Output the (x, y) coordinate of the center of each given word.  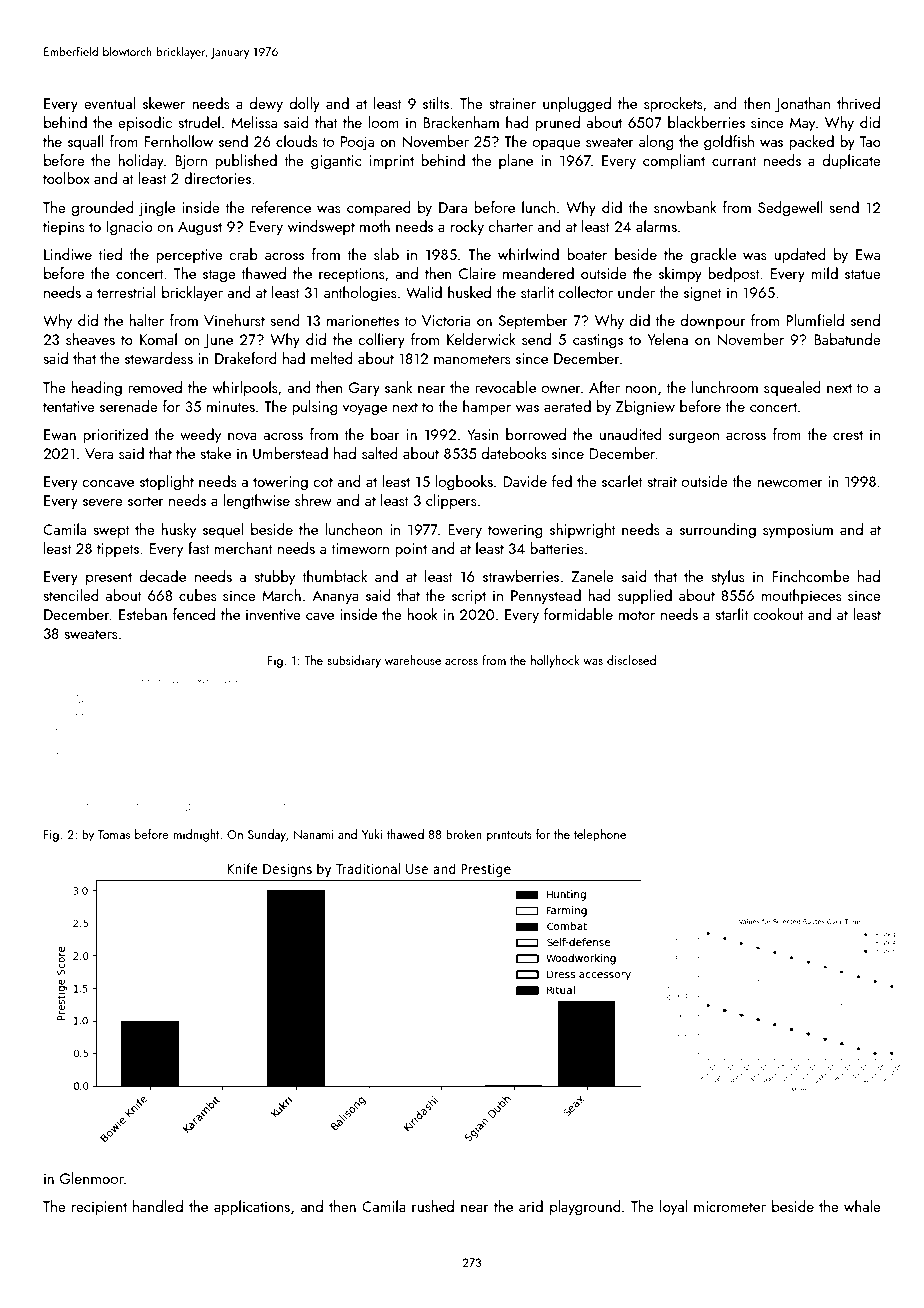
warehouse (413, 660)
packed (811, 142)
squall (85, 142)
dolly (305, 105)
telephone (600, 835)
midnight (196, 835)
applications (252, 1207)
